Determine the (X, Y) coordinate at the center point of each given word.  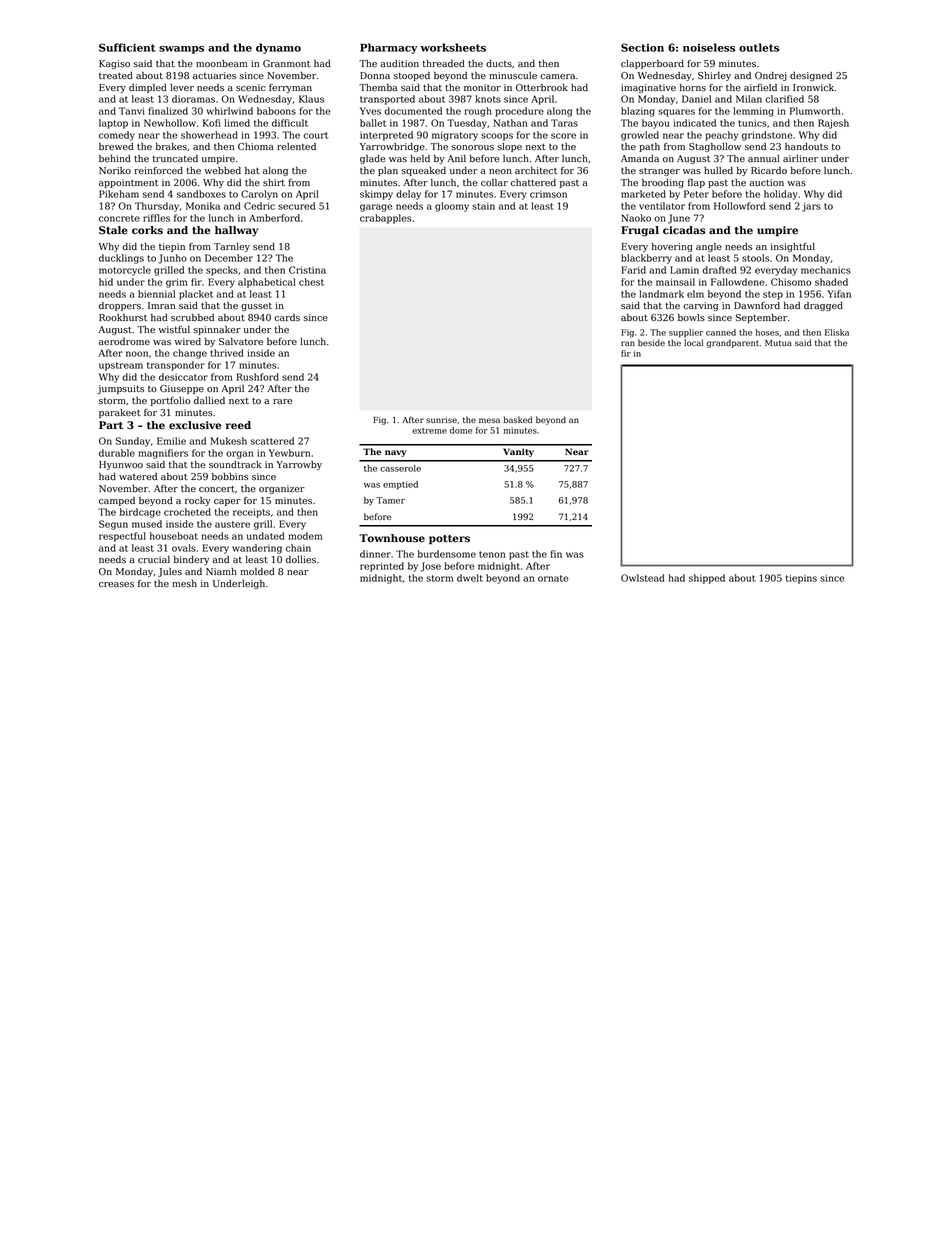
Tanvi (132, 111)
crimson (548, 194)
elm (695, 294)
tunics (752, 123)
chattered (533, 182)
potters (449, 539)
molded (257, 571)
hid (106, 282)
